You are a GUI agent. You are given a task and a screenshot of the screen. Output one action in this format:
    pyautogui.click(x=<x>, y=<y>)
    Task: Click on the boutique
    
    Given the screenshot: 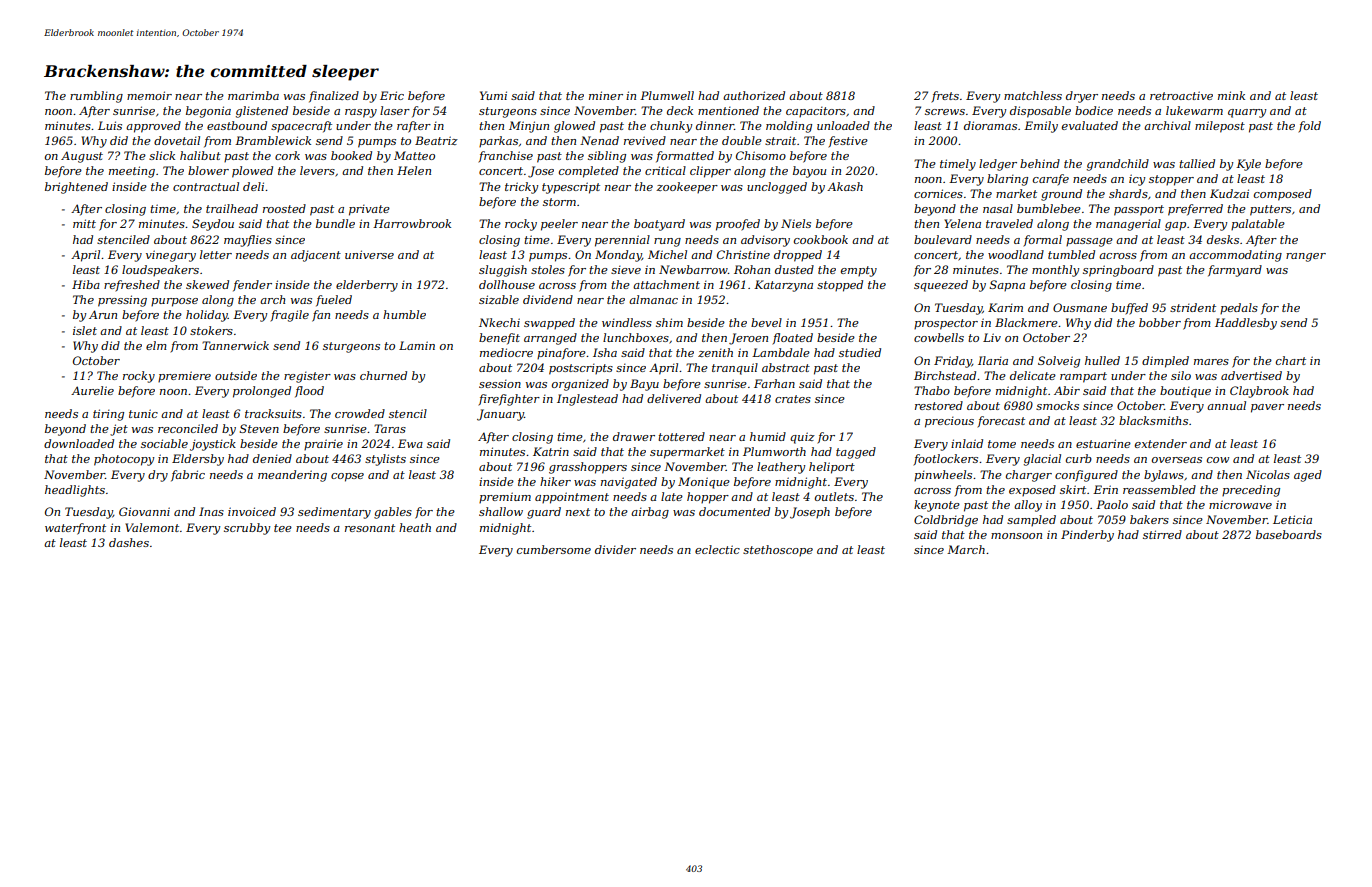 What is the action you would take?
    pyautogui.click(x=1185, y=392)
